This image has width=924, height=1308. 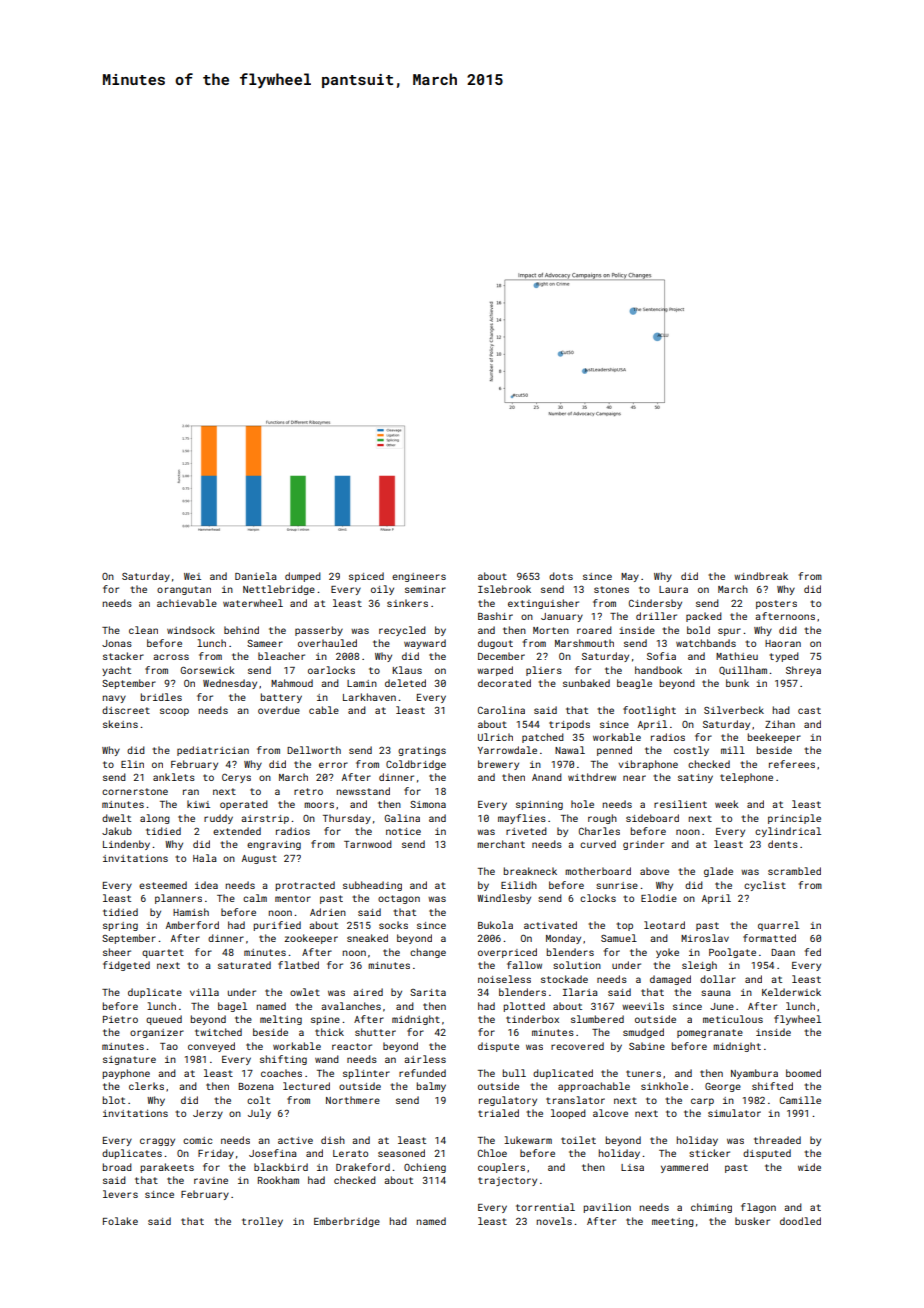 What do you see at coordinates (634, 778) in the image?
I see `near` at bounding box center [634, 778].
